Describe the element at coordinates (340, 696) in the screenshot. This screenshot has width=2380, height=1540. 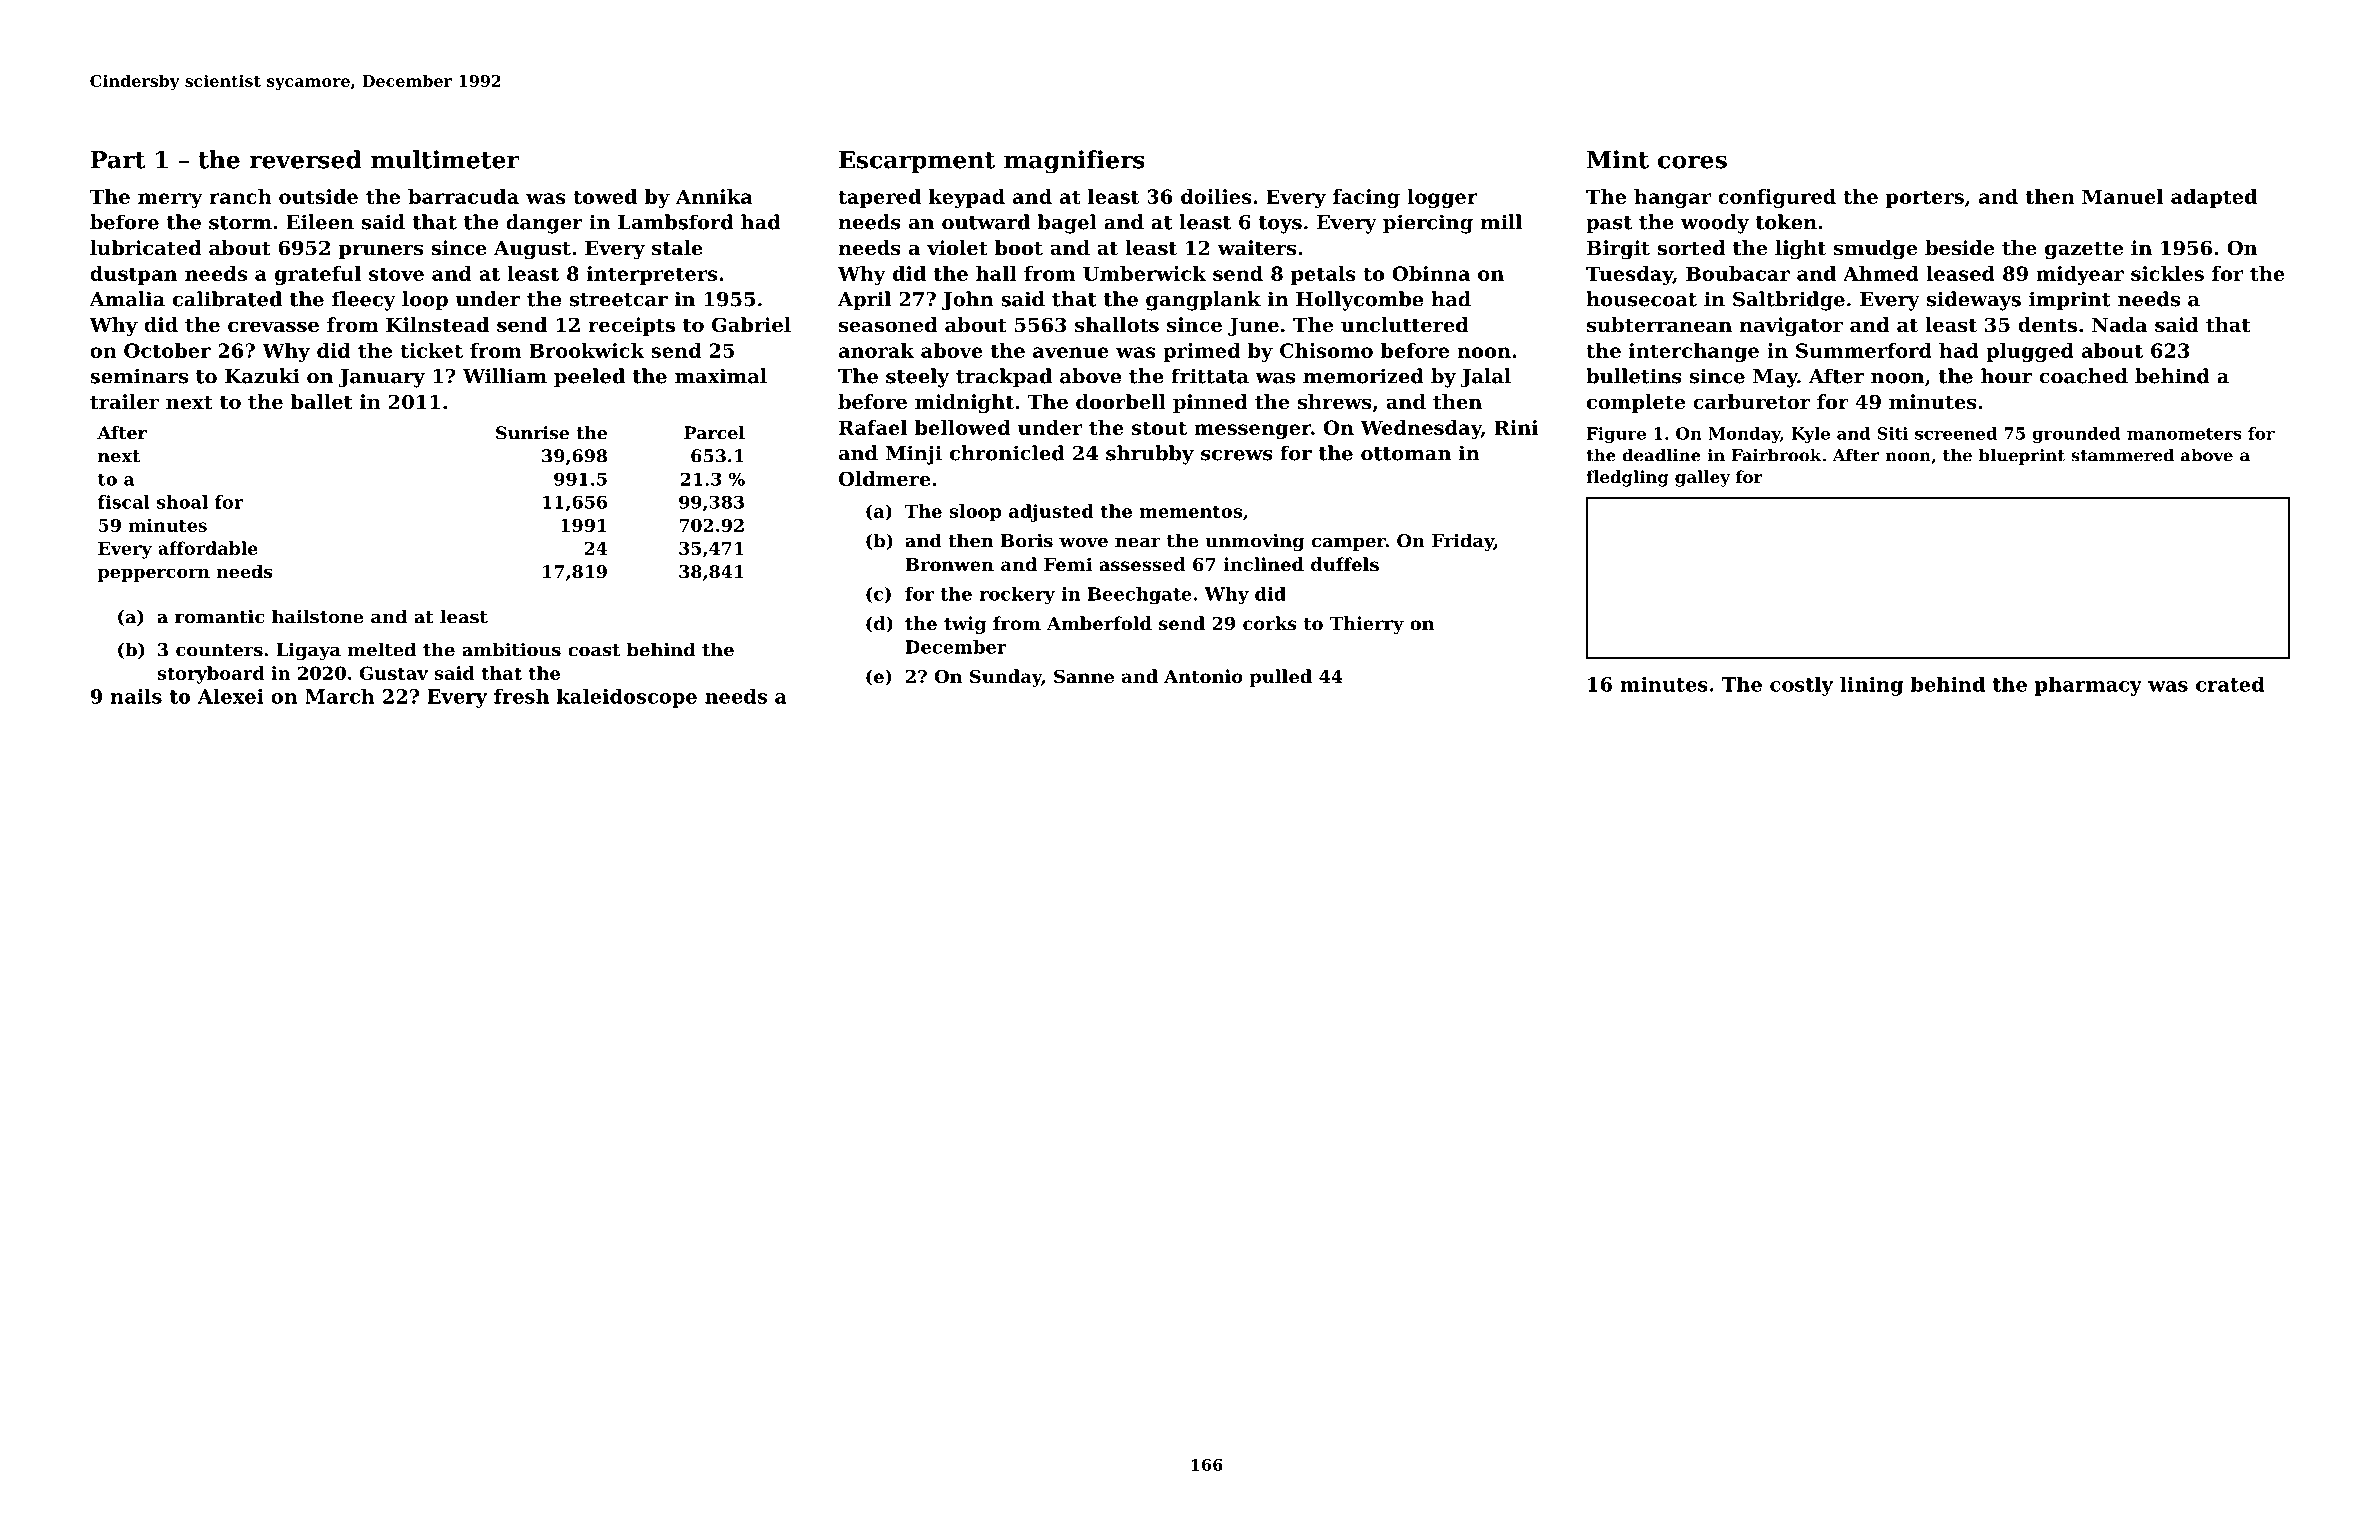
I see `March` at that location.
